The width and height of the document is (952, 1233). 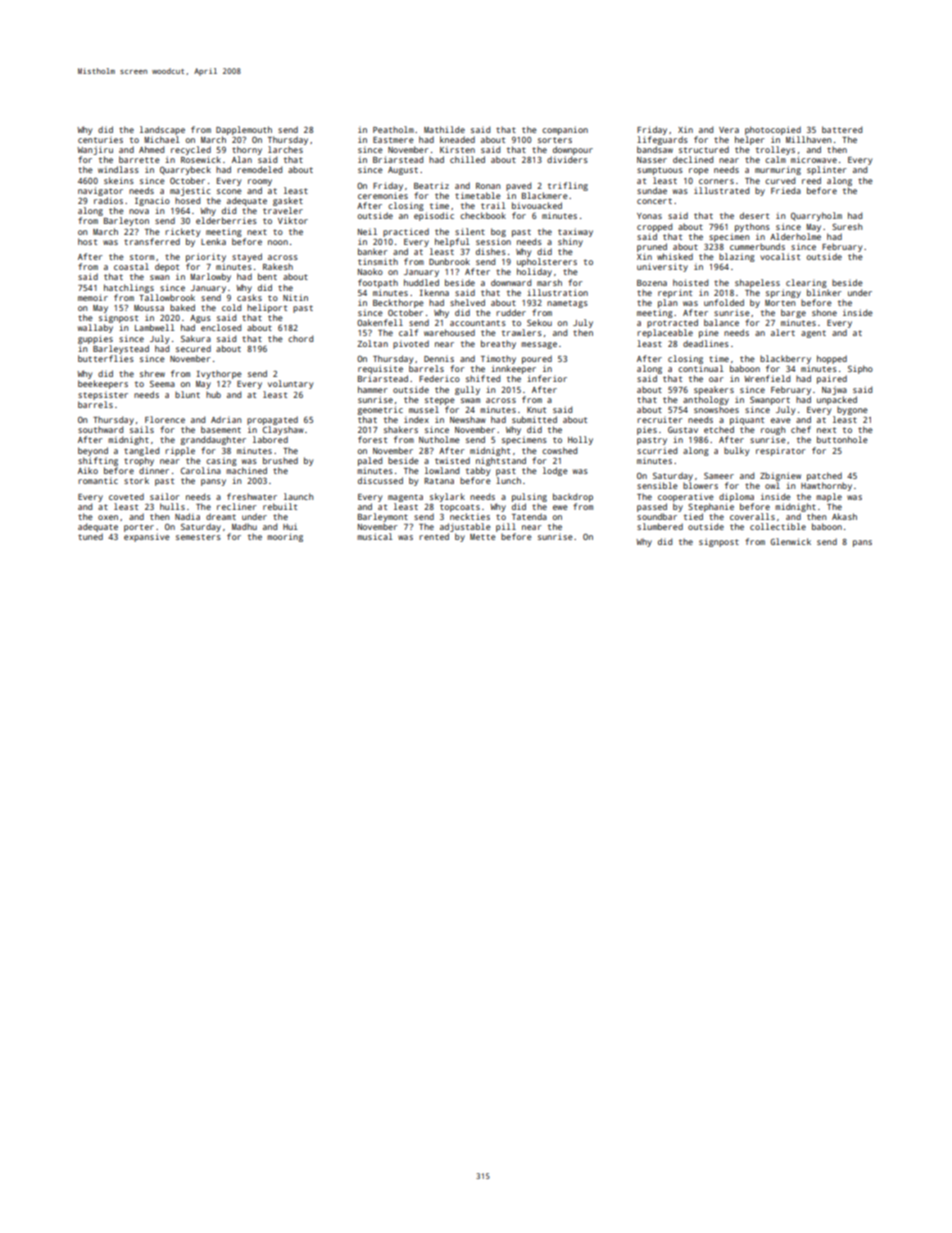 What do you see at coordinates (272, 420) in the document?
I see `propagated` at bounding box center [272, 420].
